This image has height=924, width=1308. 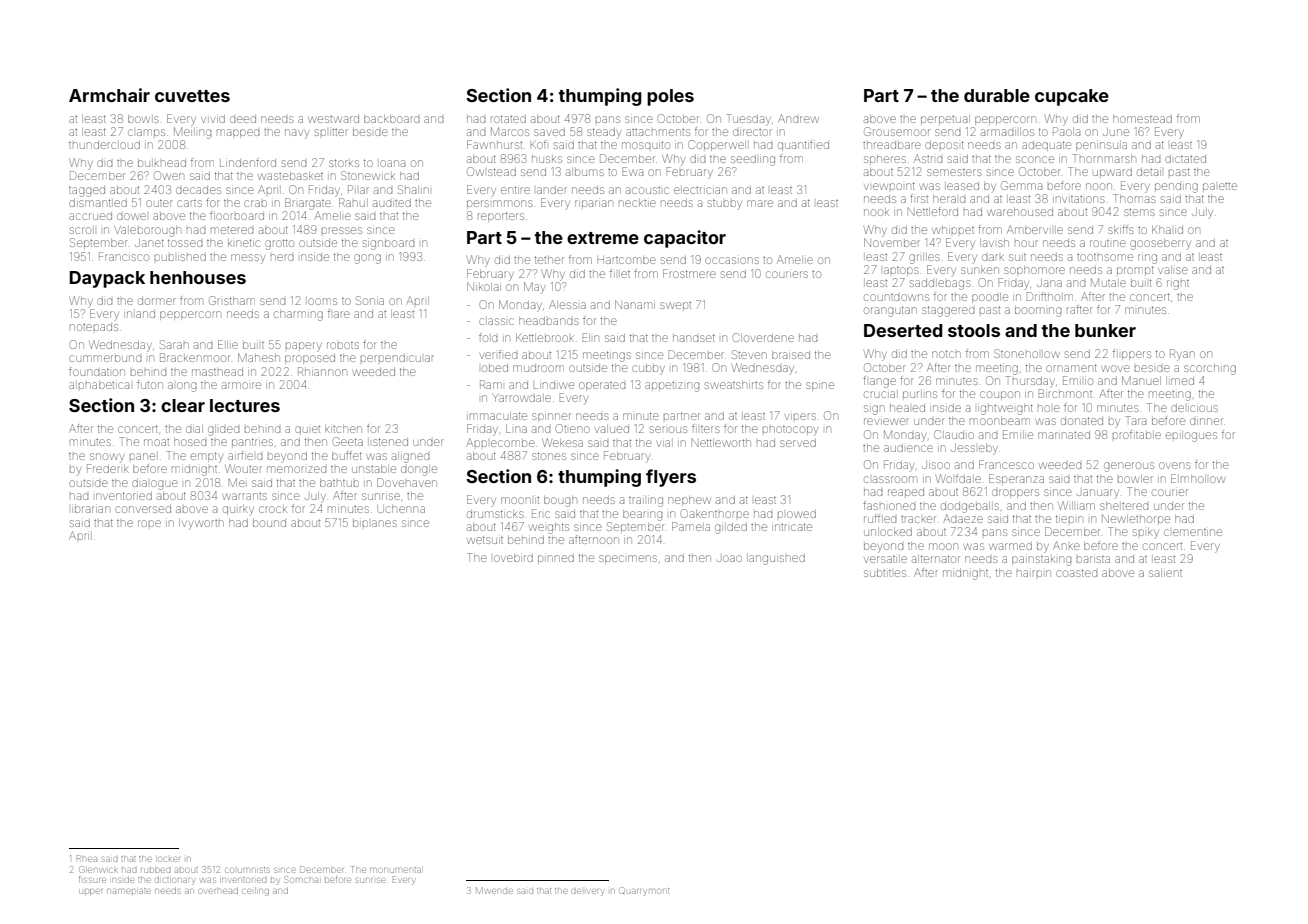 I want to click on cupcake, so click(x=1072, y=97).
